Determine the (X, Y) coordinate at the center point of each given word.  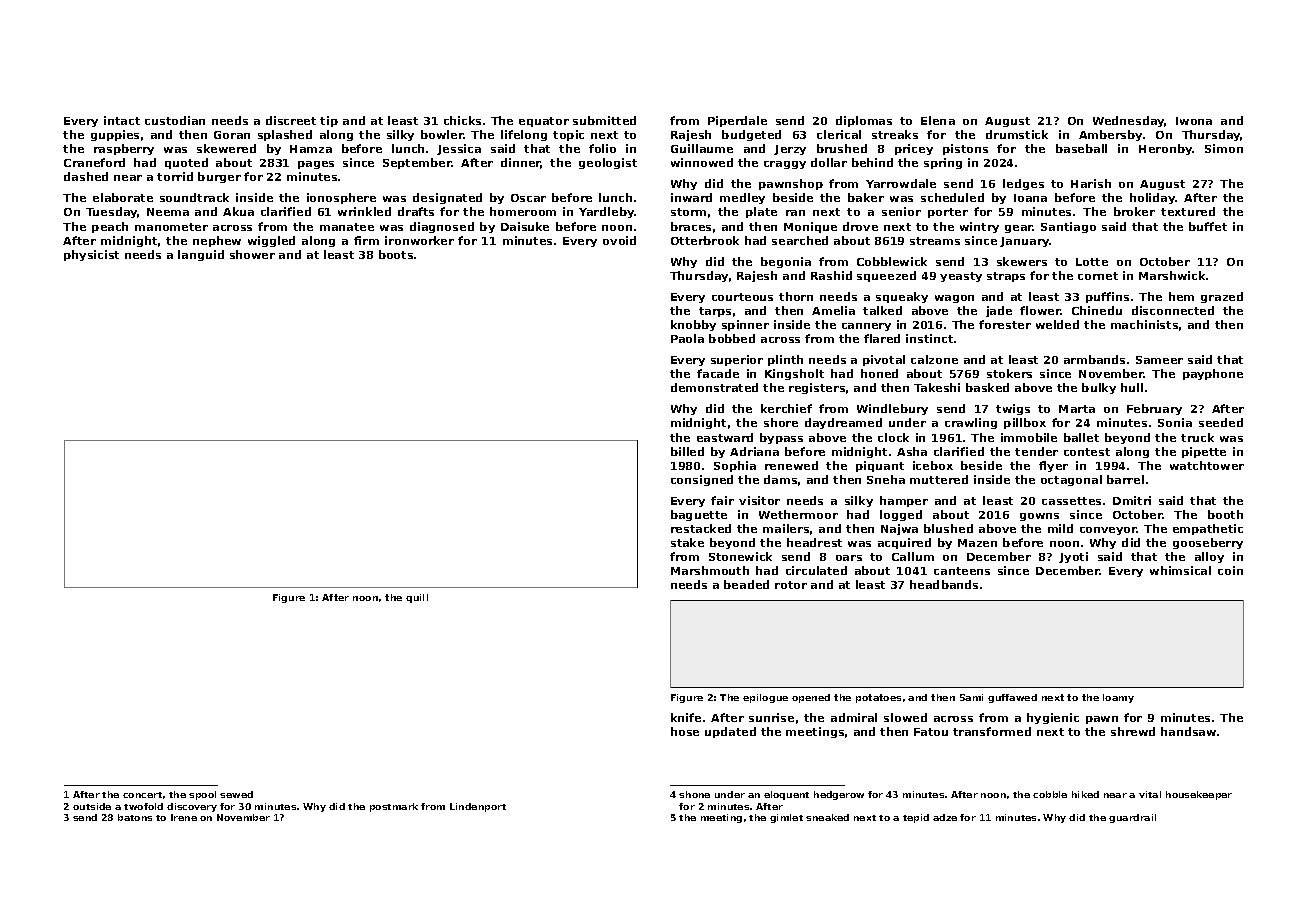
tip (329, 121)
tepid (916, 818)
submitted (604, 120)
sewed (236, 794)
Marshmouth (710, 570)
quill (417, 598)
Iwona (1194, 121)
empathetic (1208, 529)
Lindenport (478, 807)
